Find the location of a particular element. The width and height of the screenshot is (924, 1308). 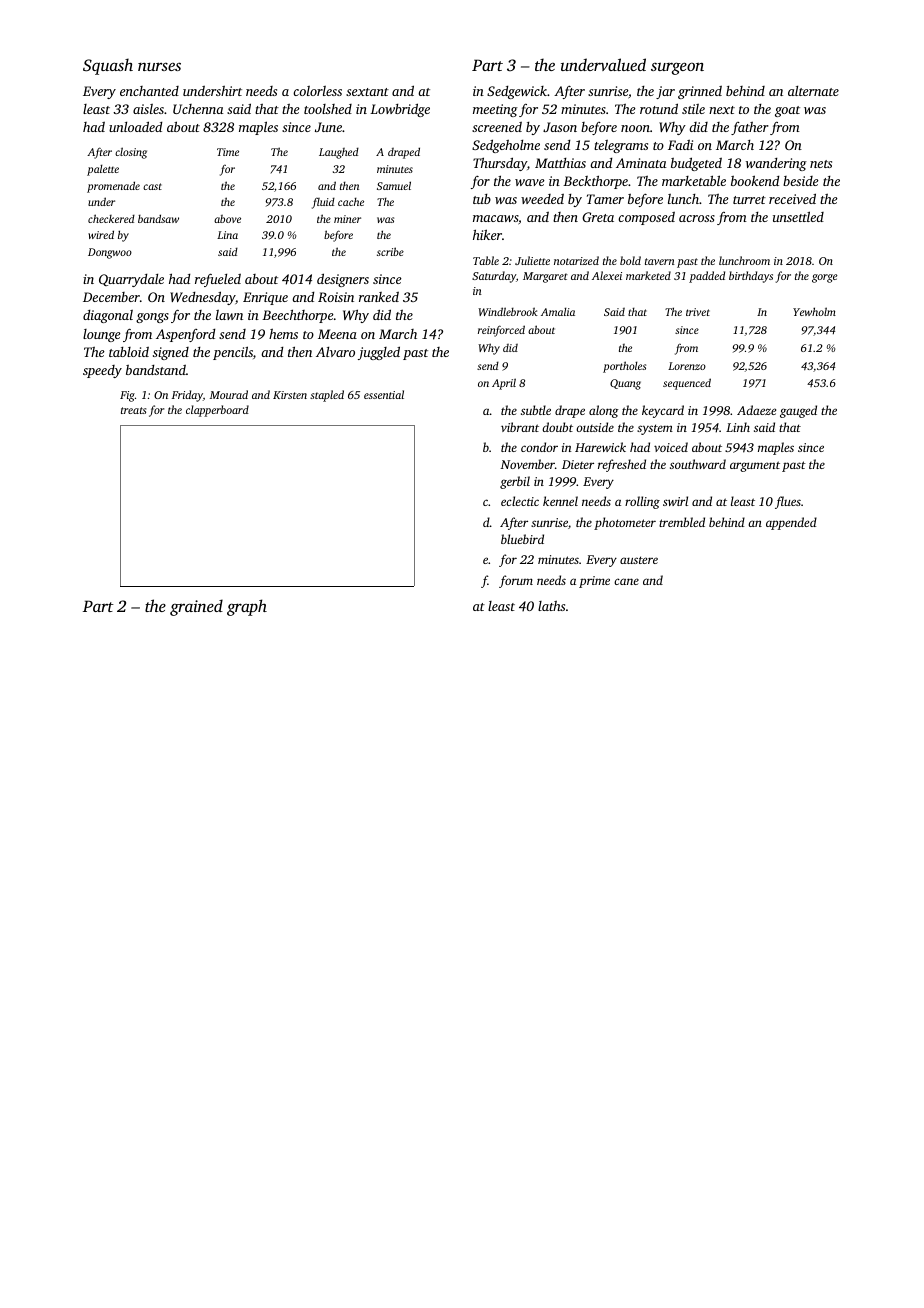

graph is located at coordinates (247, 607).
